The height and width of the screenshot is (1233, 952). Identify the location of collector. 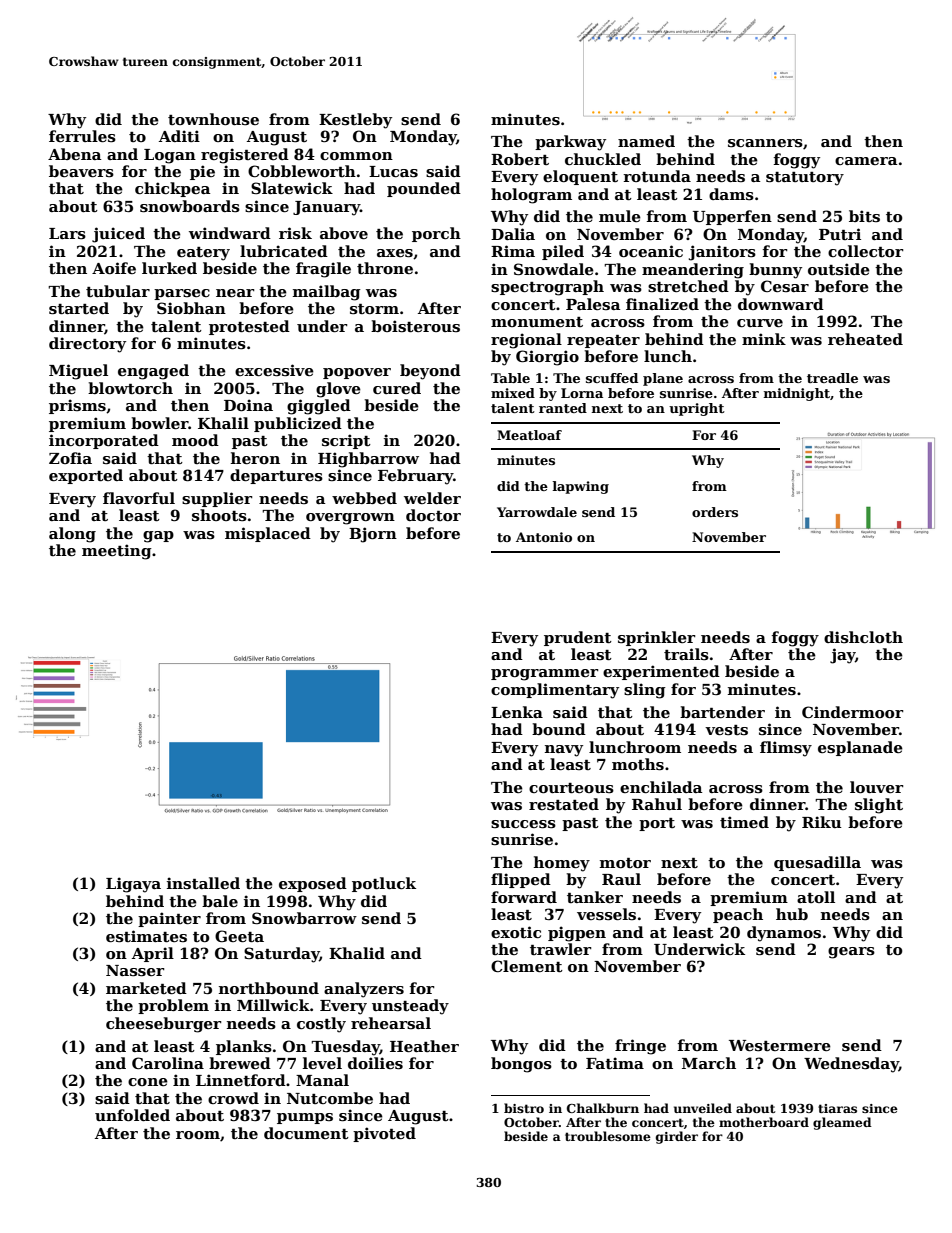
(865, 251).
